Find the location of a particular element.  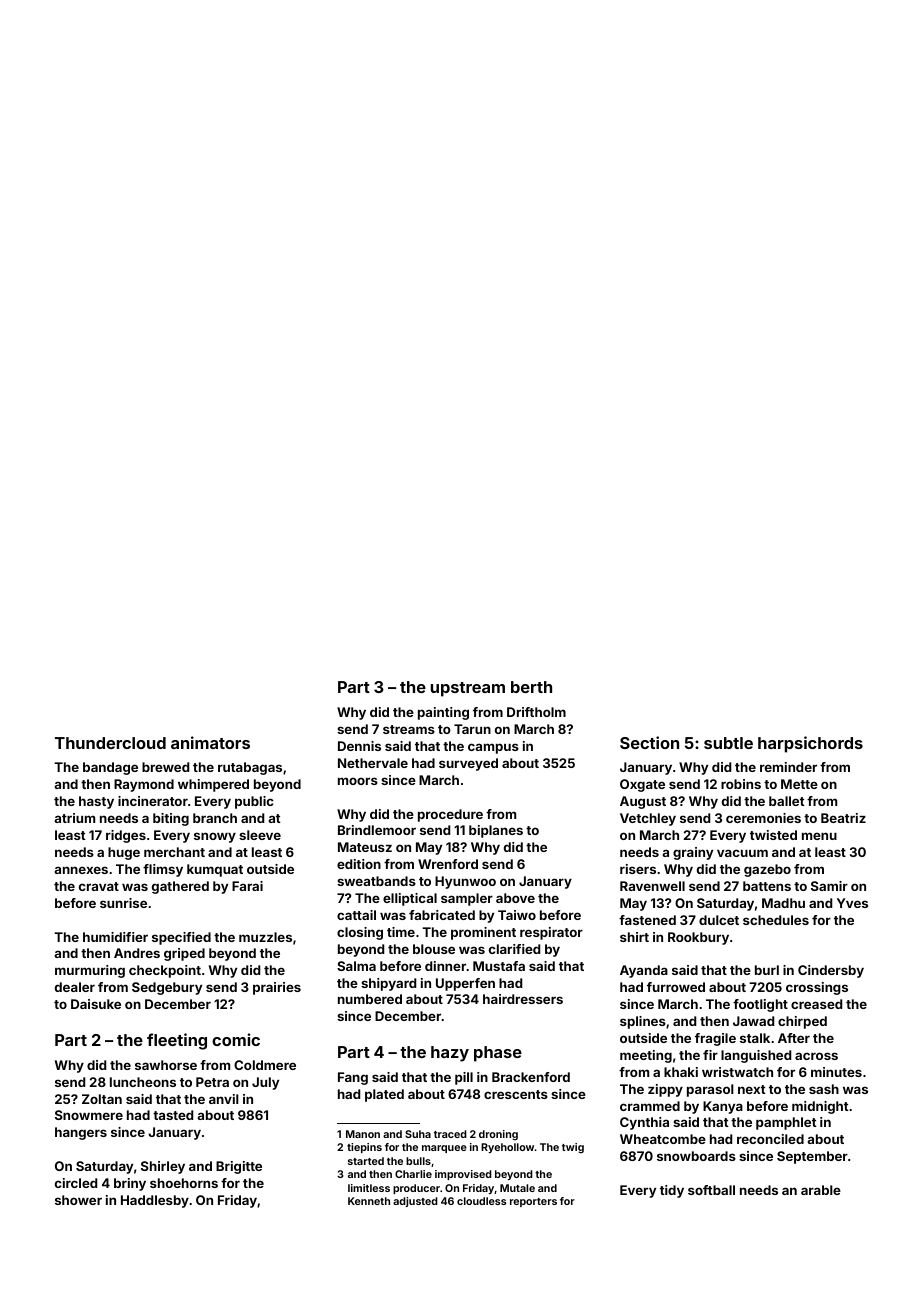

subtle is located at coordinates (728, 743).
